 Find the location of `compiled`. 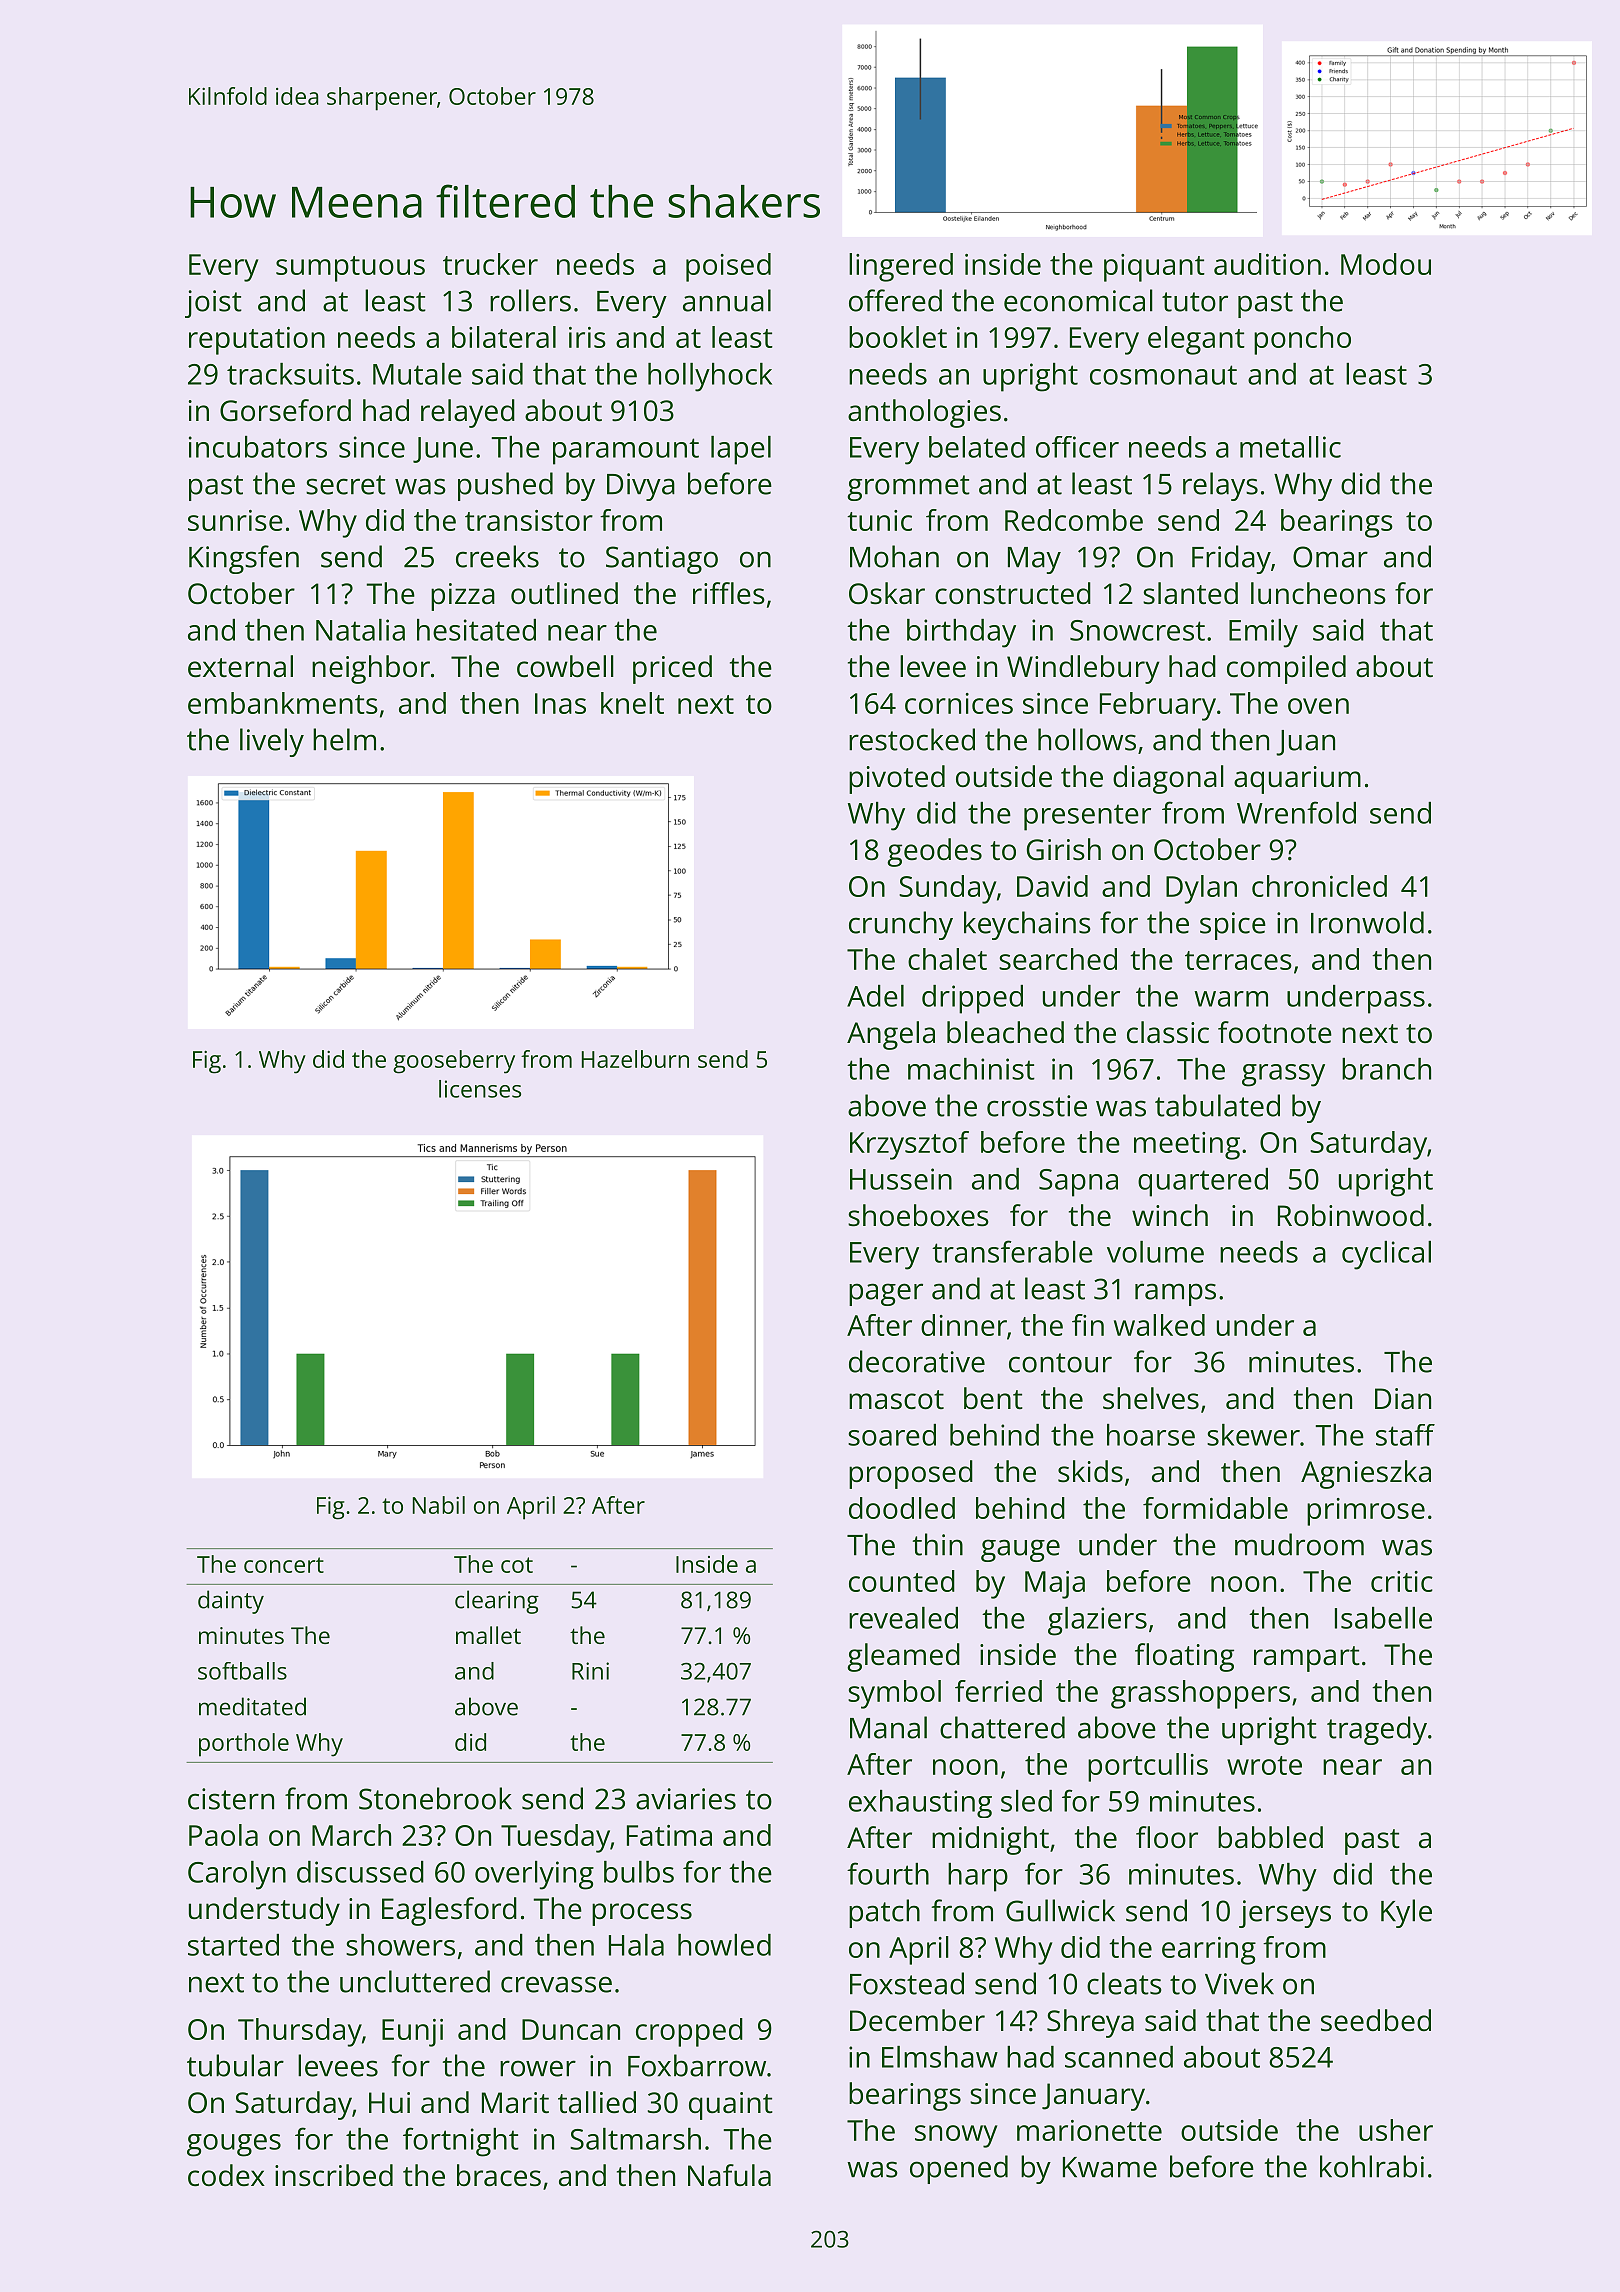

compiled is located at coordinates (1286, 669).
